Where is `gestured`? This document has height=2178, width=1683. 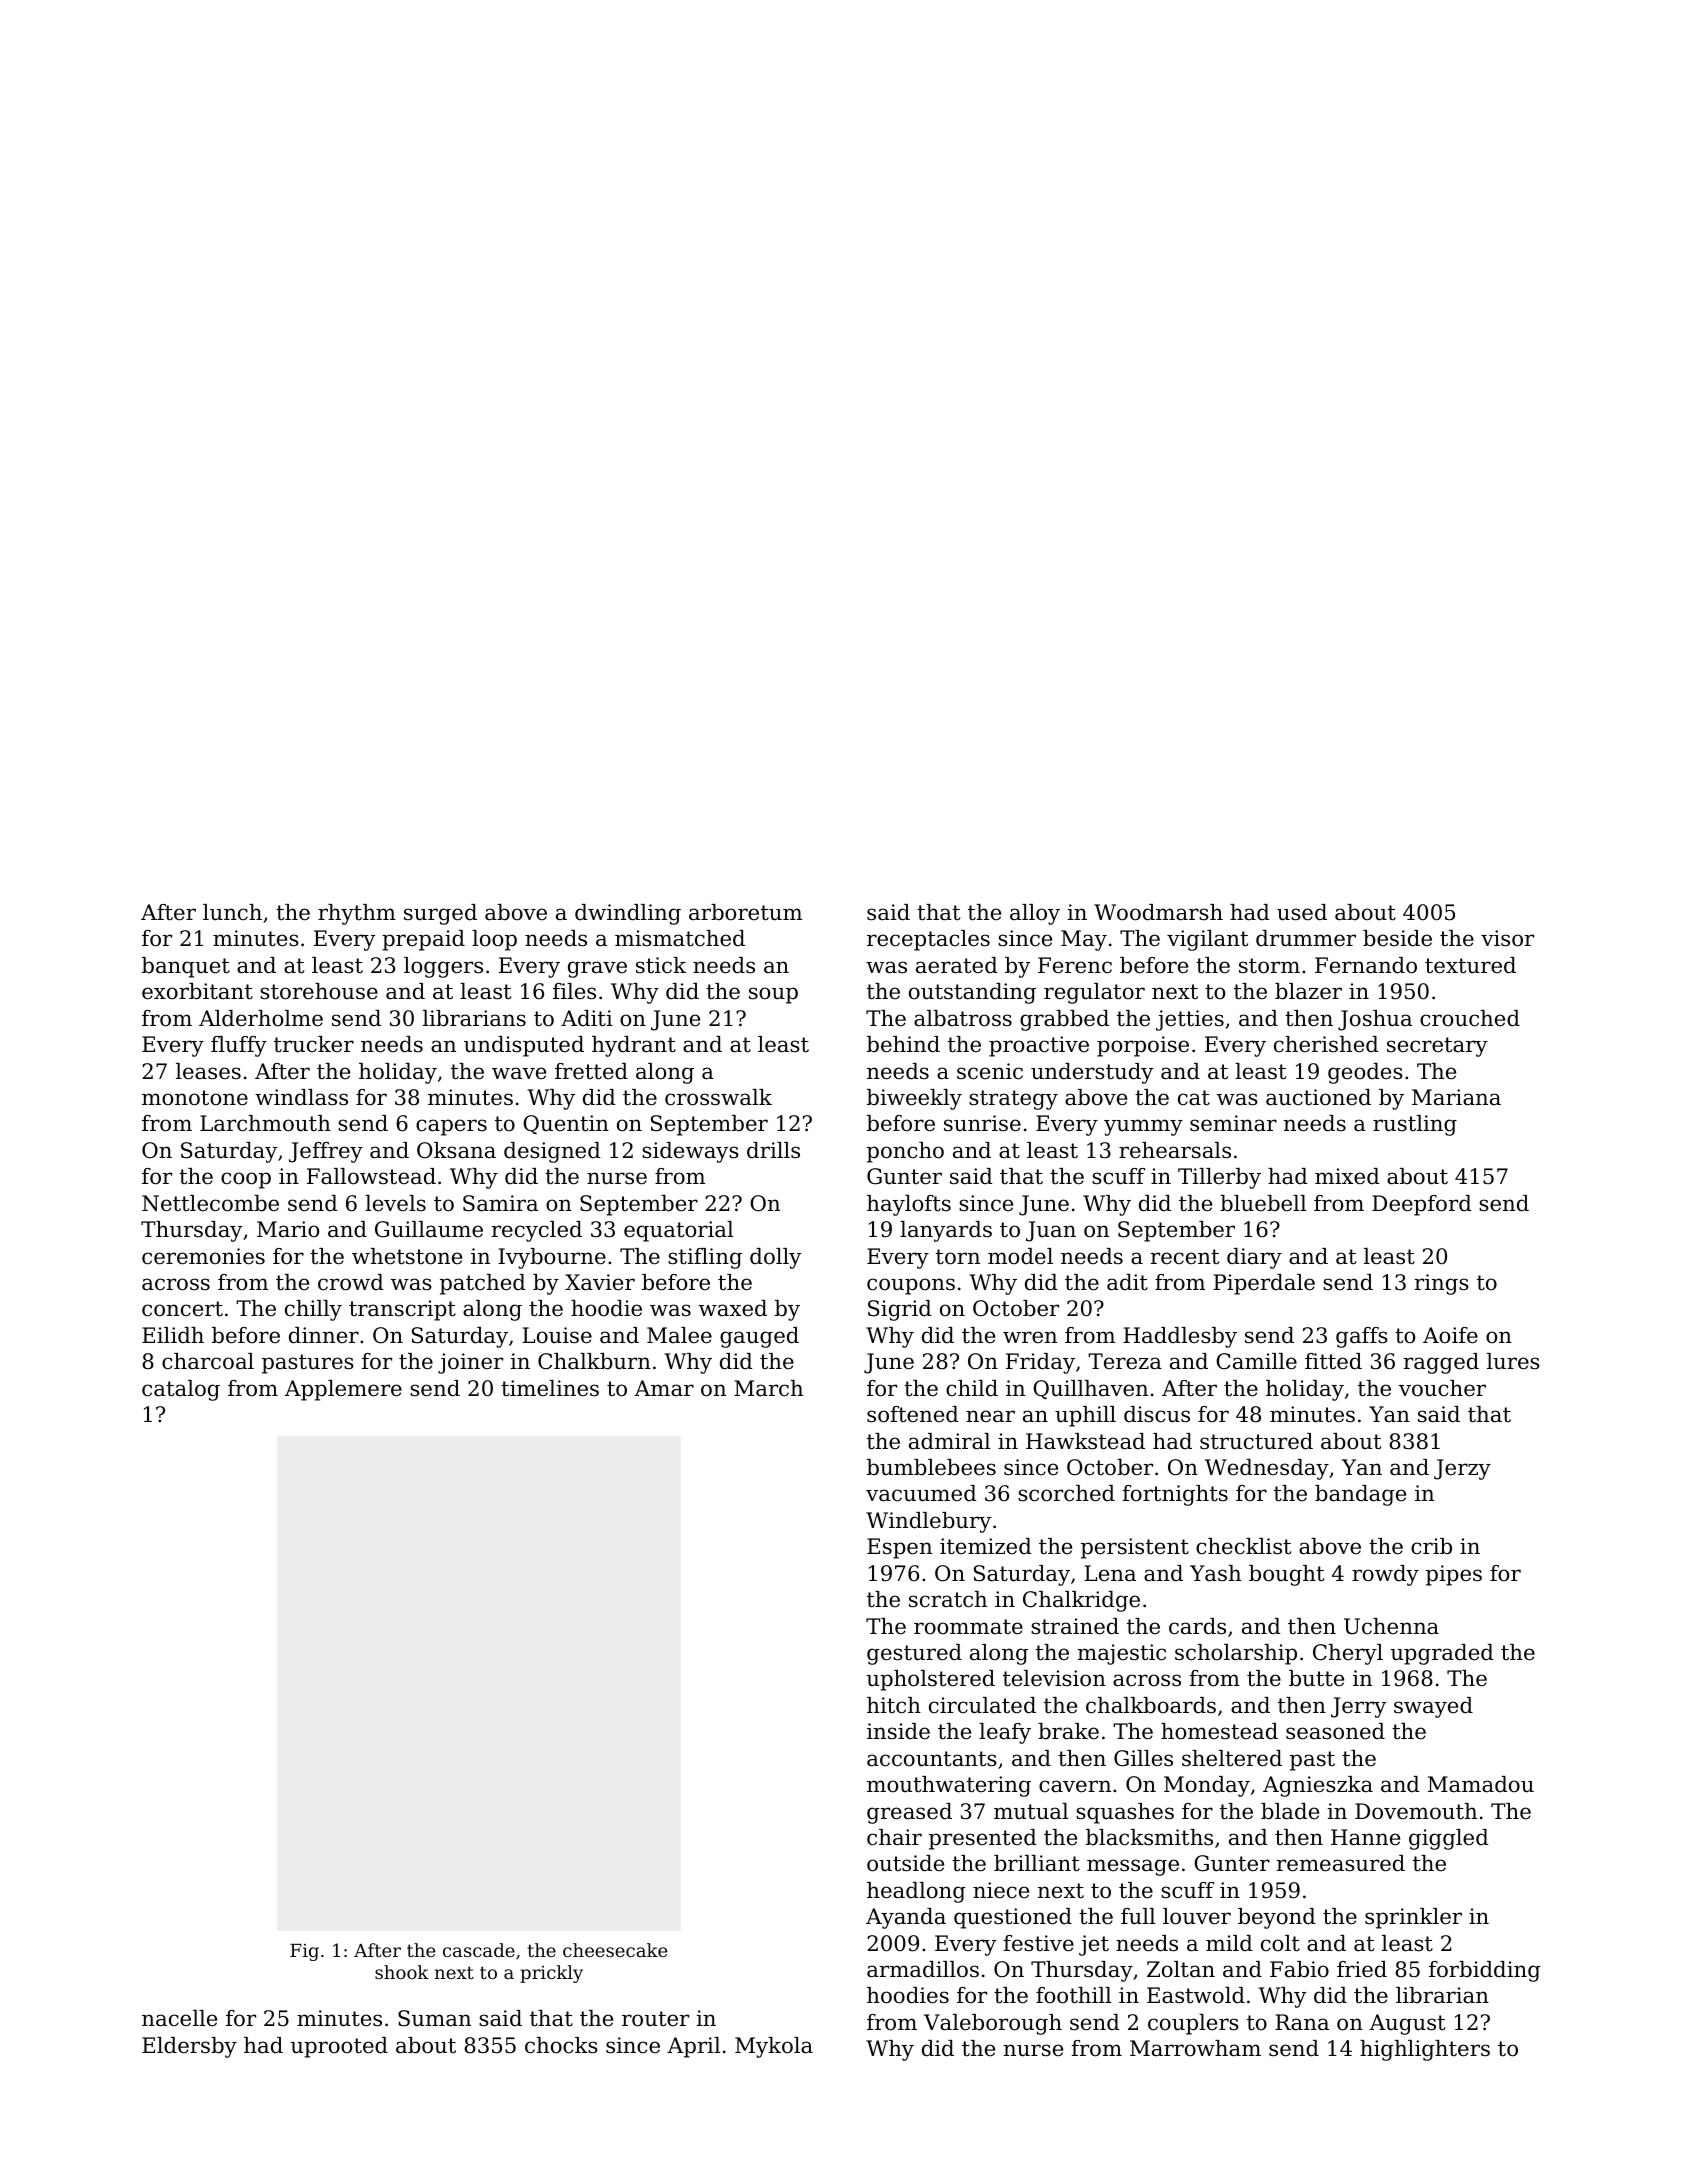
gestured is located at coordinates (914, 1654).
